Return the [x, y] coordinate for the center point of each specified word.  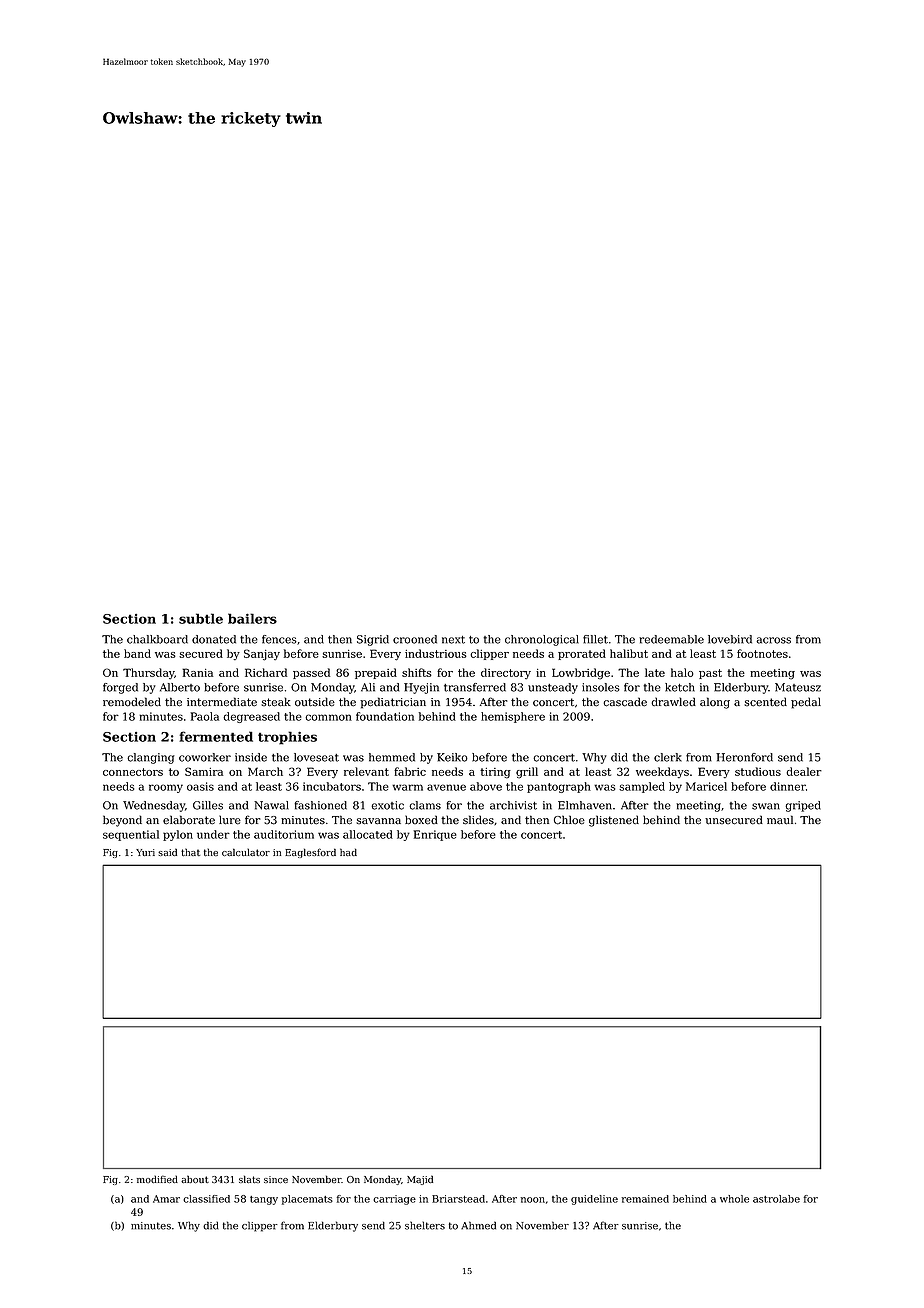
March [265, 771]
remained [645, 1199]
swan [766, 806]
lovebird [730, 639]
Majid [420, 1180]
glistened [614, 821]
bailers [252, 618]
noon [533, 1200]
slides [478, 820]
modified [157, 1179]
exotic [387, 805]
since [276, 1180]
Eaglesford [310, 853]
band [137, 653]
